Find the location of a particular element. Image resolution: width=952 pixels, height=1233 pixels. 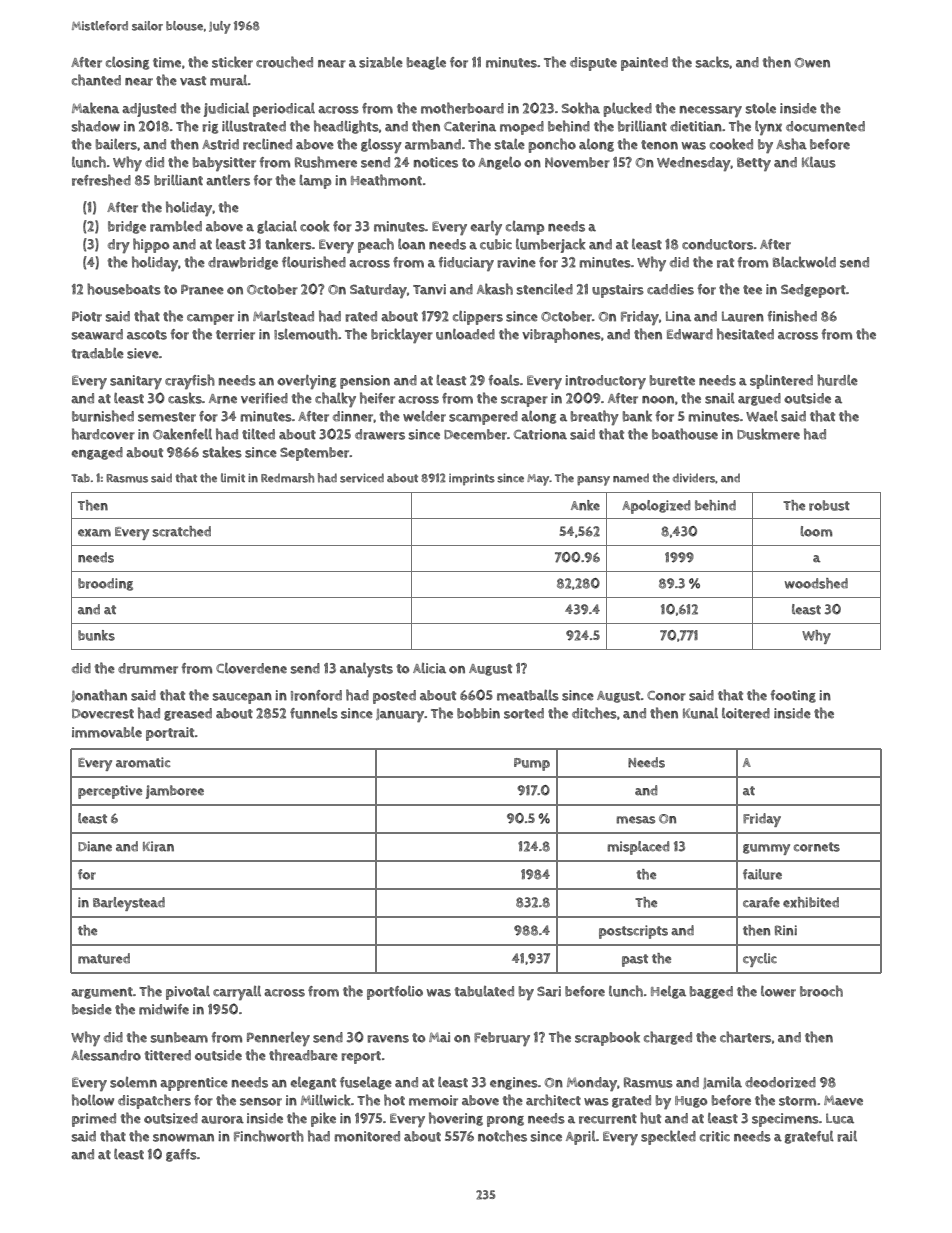

grateful is located at coordinates (809, 1137).
